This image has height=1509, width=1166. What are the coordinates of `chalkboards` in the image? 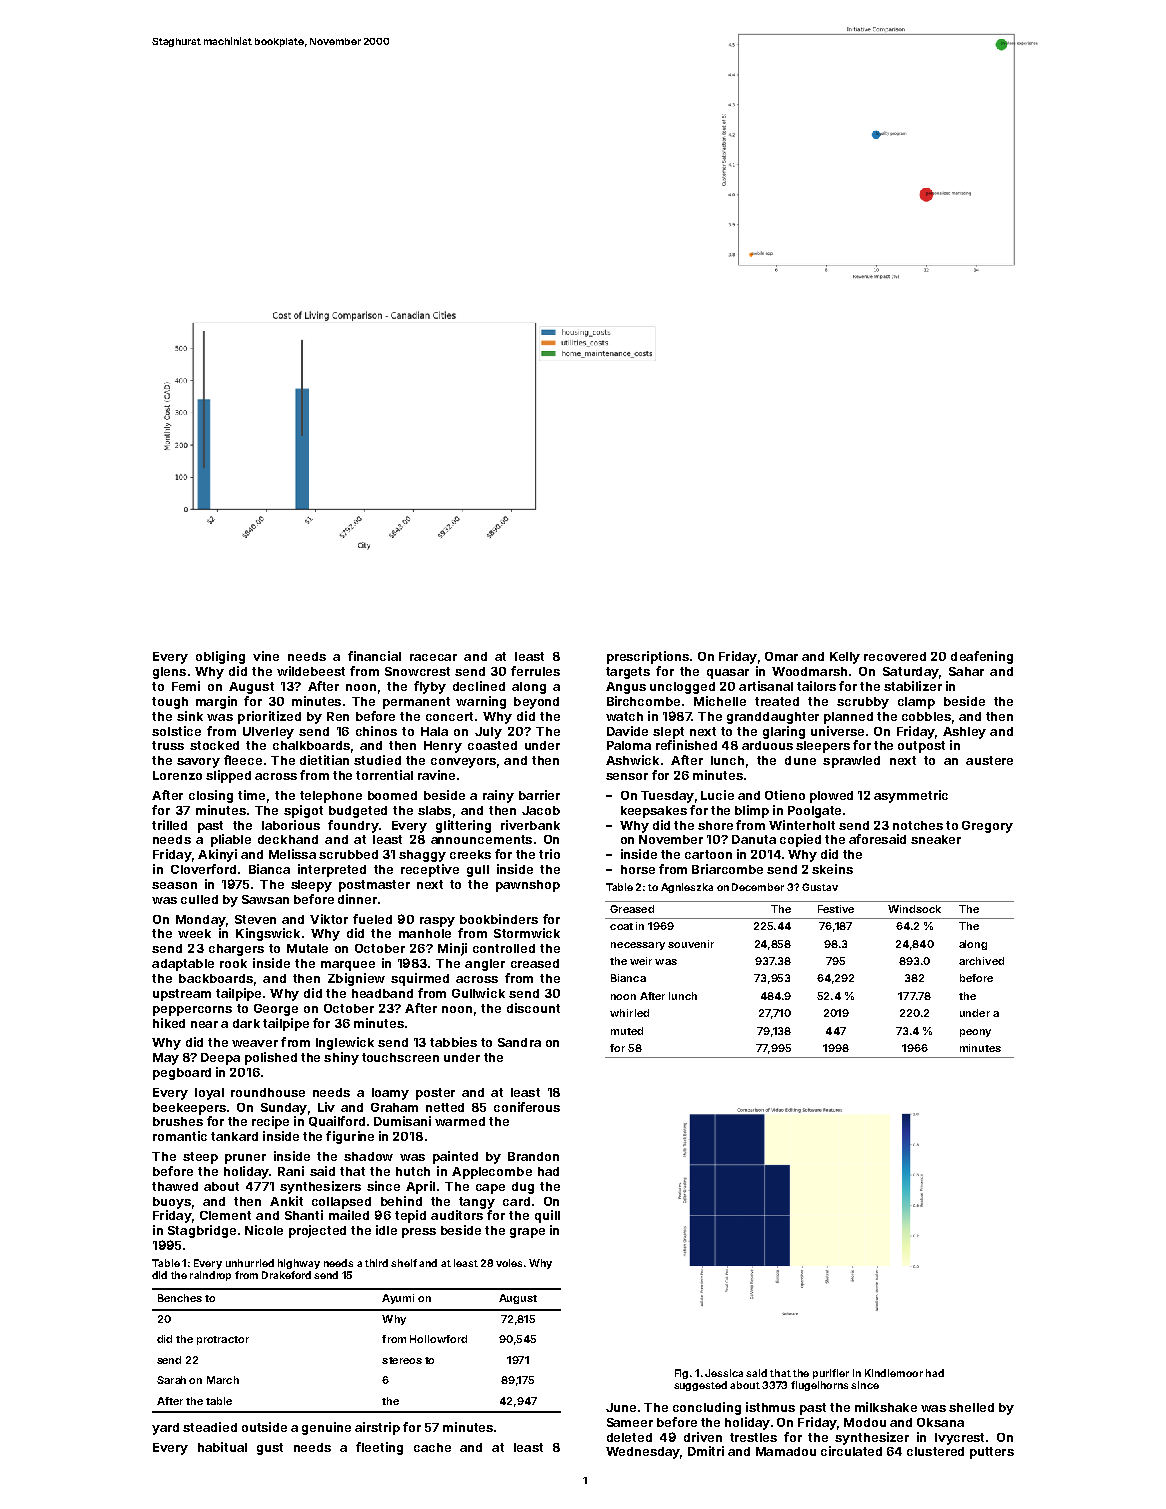 It's located at (311, 745).
